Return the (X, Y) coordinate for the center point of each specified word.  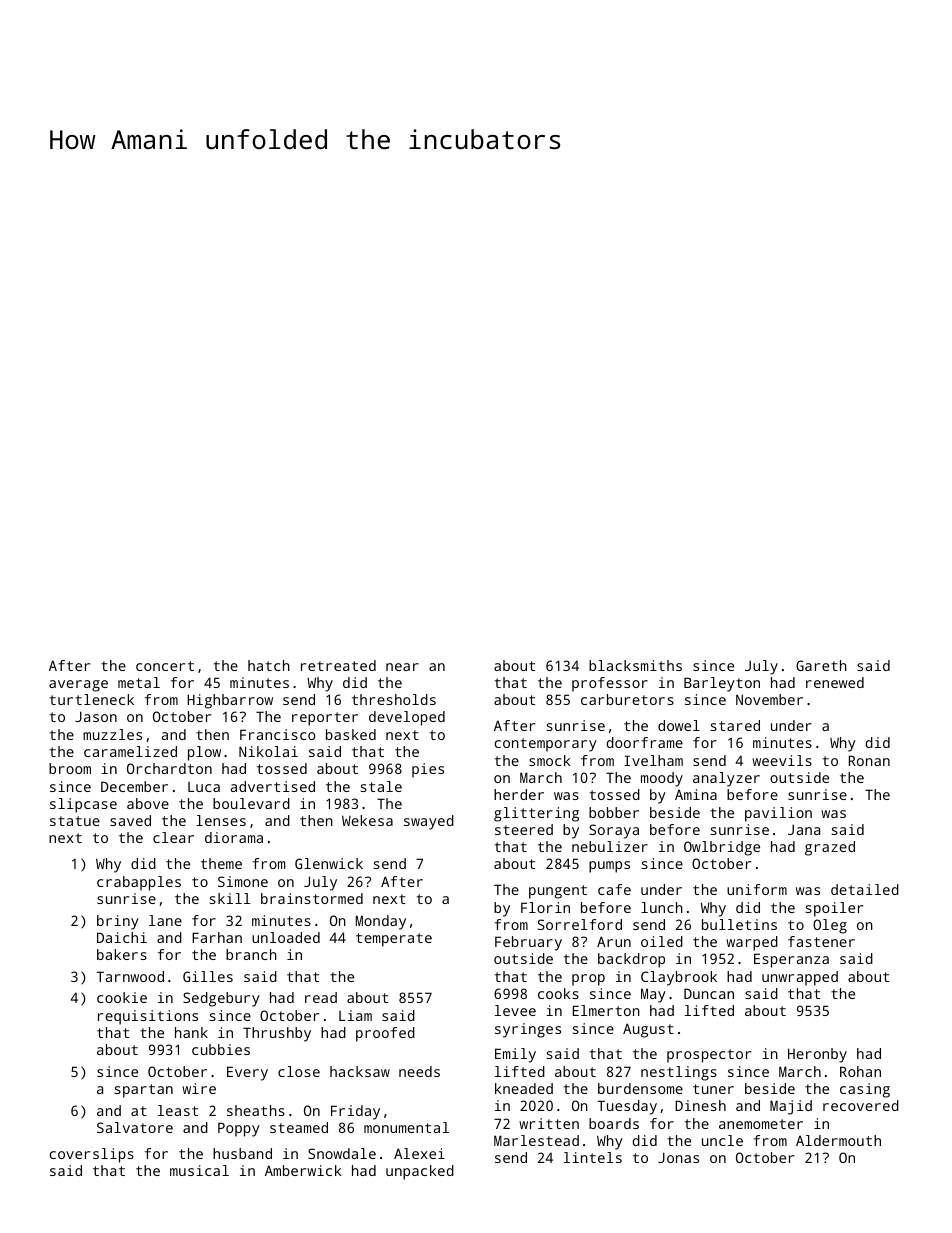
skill (230, 898)
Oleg (830, 926)
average (78, 686)
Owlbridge (722, 848)
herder (519, 794)
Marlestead (536, 1140)
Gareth (821, 665)
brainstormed (312, 898)
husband (242, 1153)
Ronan (869, 760)
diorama (234, 837)
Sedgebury (221, 999)
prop (588, 980)
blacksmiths (635, 665)
